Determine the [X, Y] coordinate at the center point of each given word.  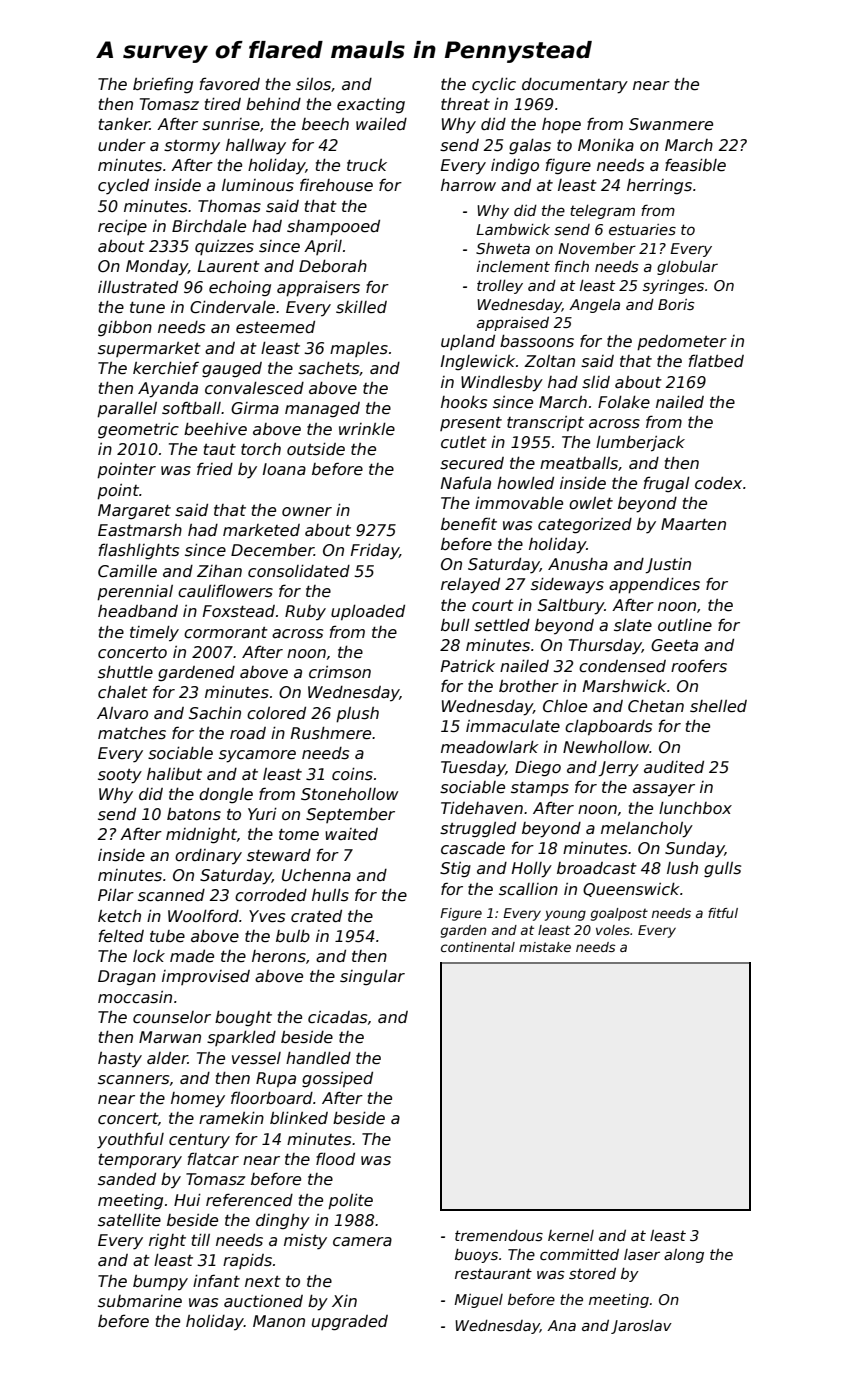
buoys [476, 1256]
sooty [120, 776]
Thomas [229, 206]
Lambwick [513, 229]
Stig [455, 869]
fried [215, 468]
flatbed [716, 360]
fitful [723, 913]
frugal [666, 484]
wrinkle [367, 429]
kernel [571, 1235]
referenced [249, 1200]
